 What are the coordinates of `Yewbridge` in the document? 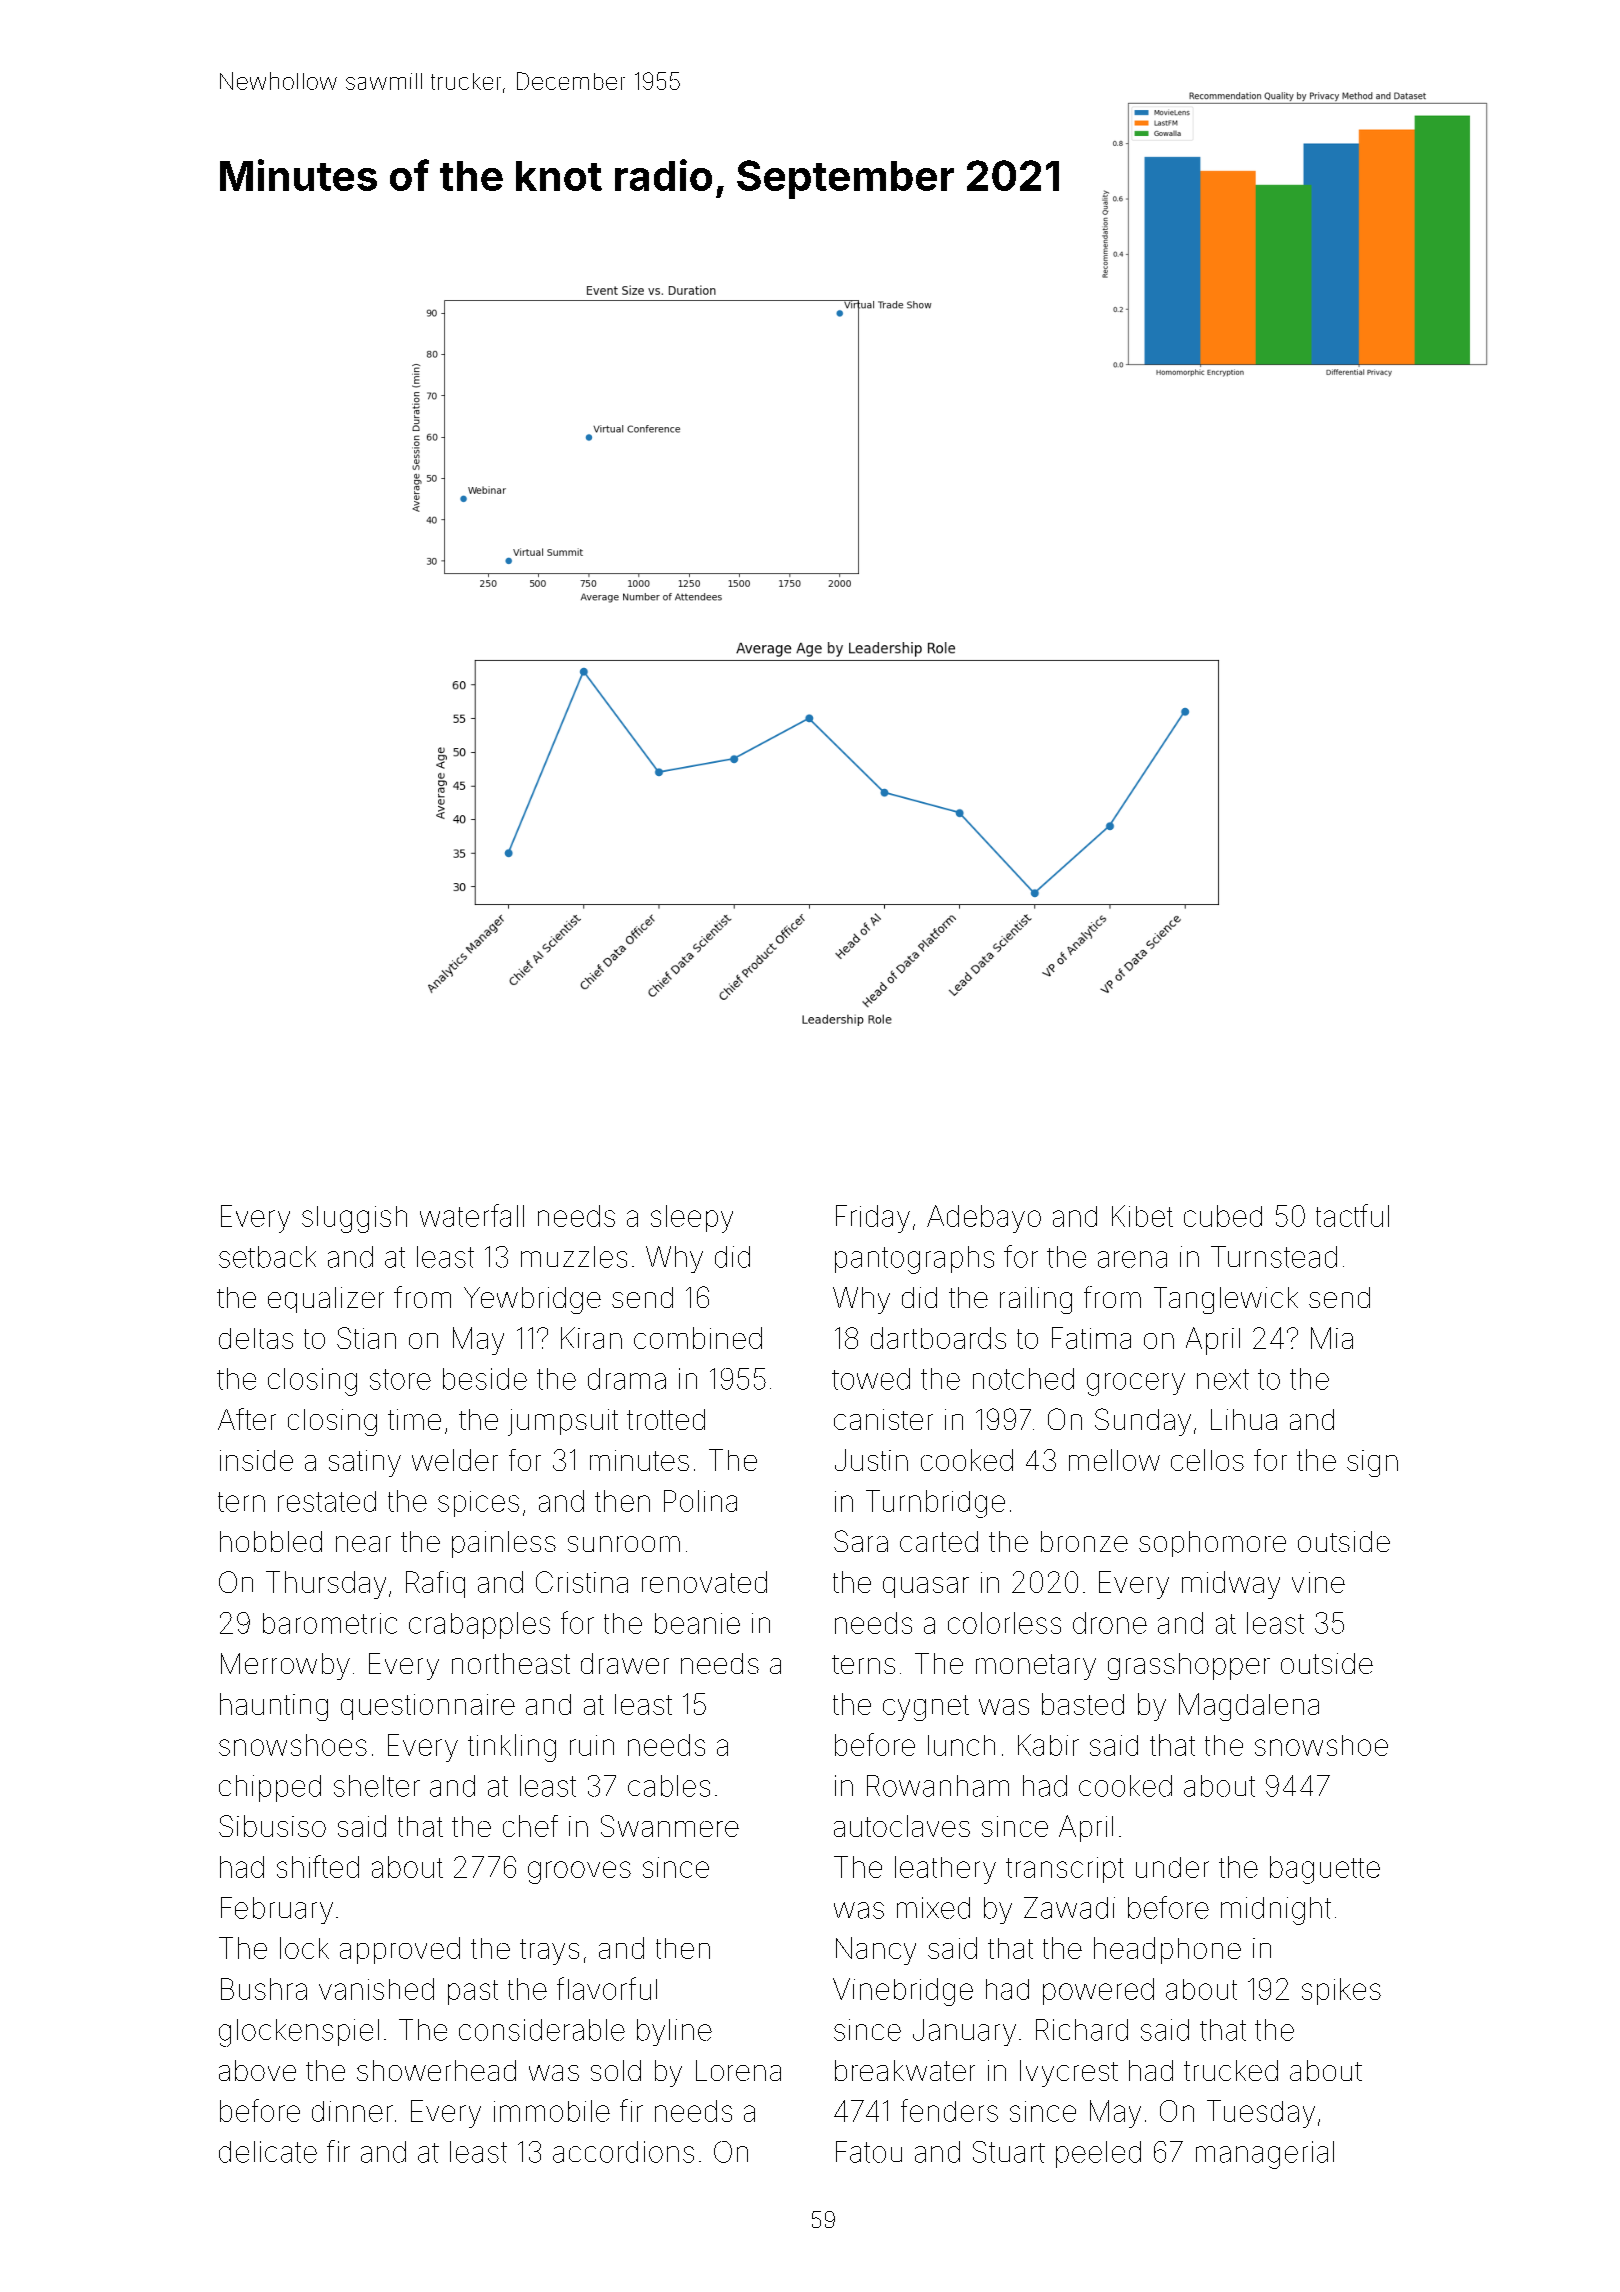 It's located at (532, 1300).
